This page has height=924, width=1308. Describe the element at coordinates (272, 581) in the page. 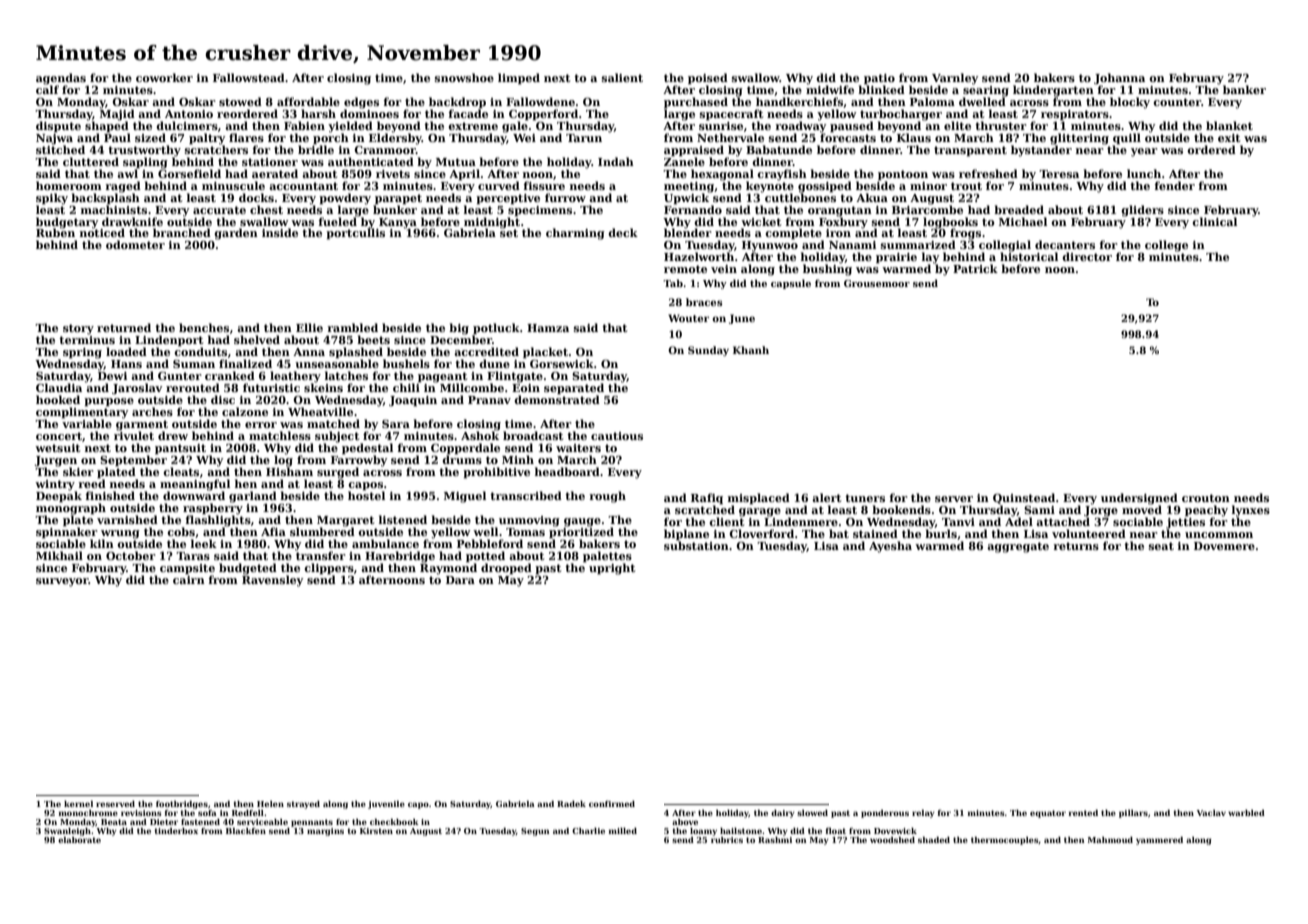

I see `Ravensley` at that location.
